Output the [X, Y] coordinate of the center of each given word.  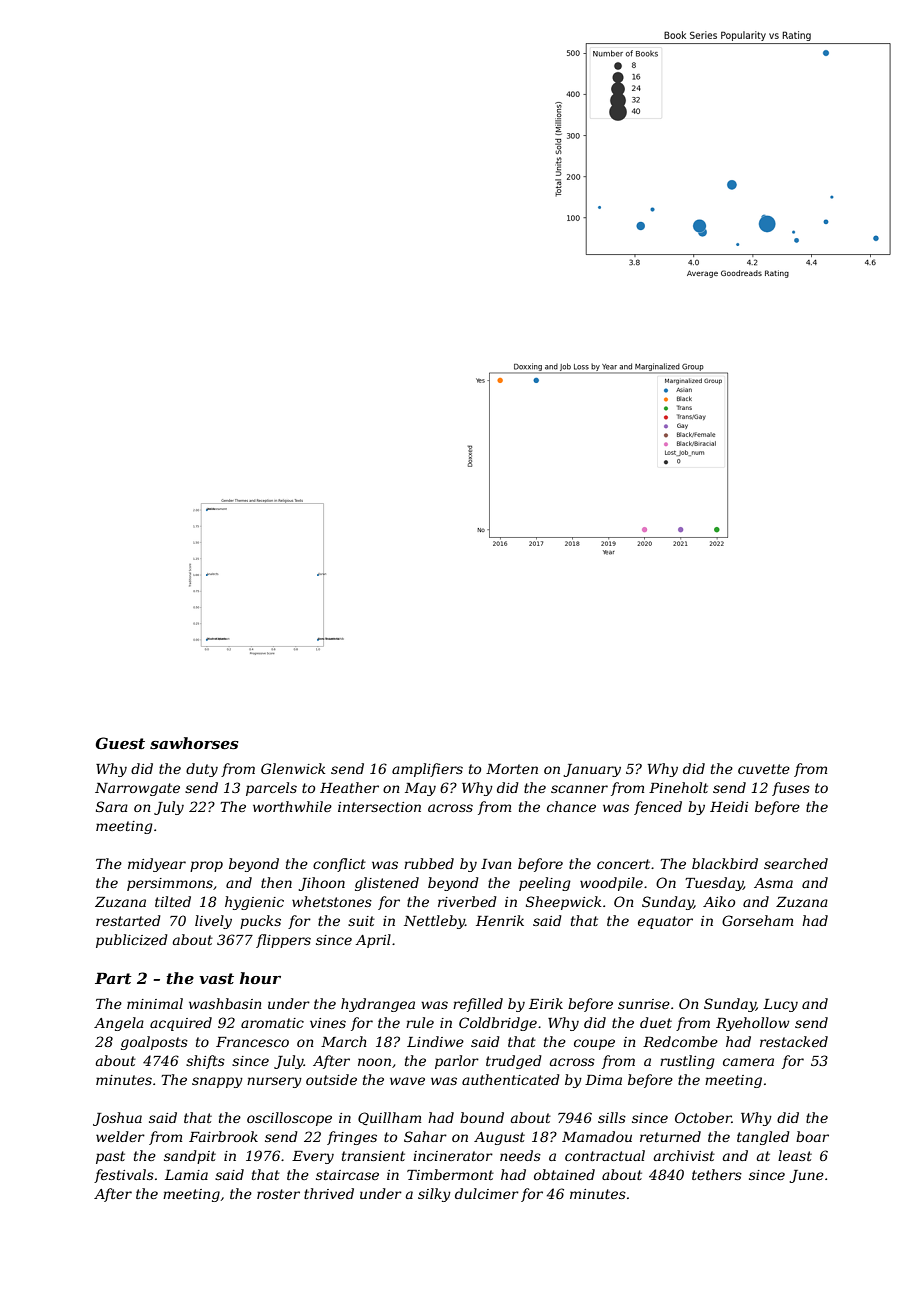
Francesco [252, 1042]
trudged [514, 1062]
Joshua [117, 1119]
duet [656, 1022]
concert [623, 864]
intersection [379, 807]
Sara [112, 806]
